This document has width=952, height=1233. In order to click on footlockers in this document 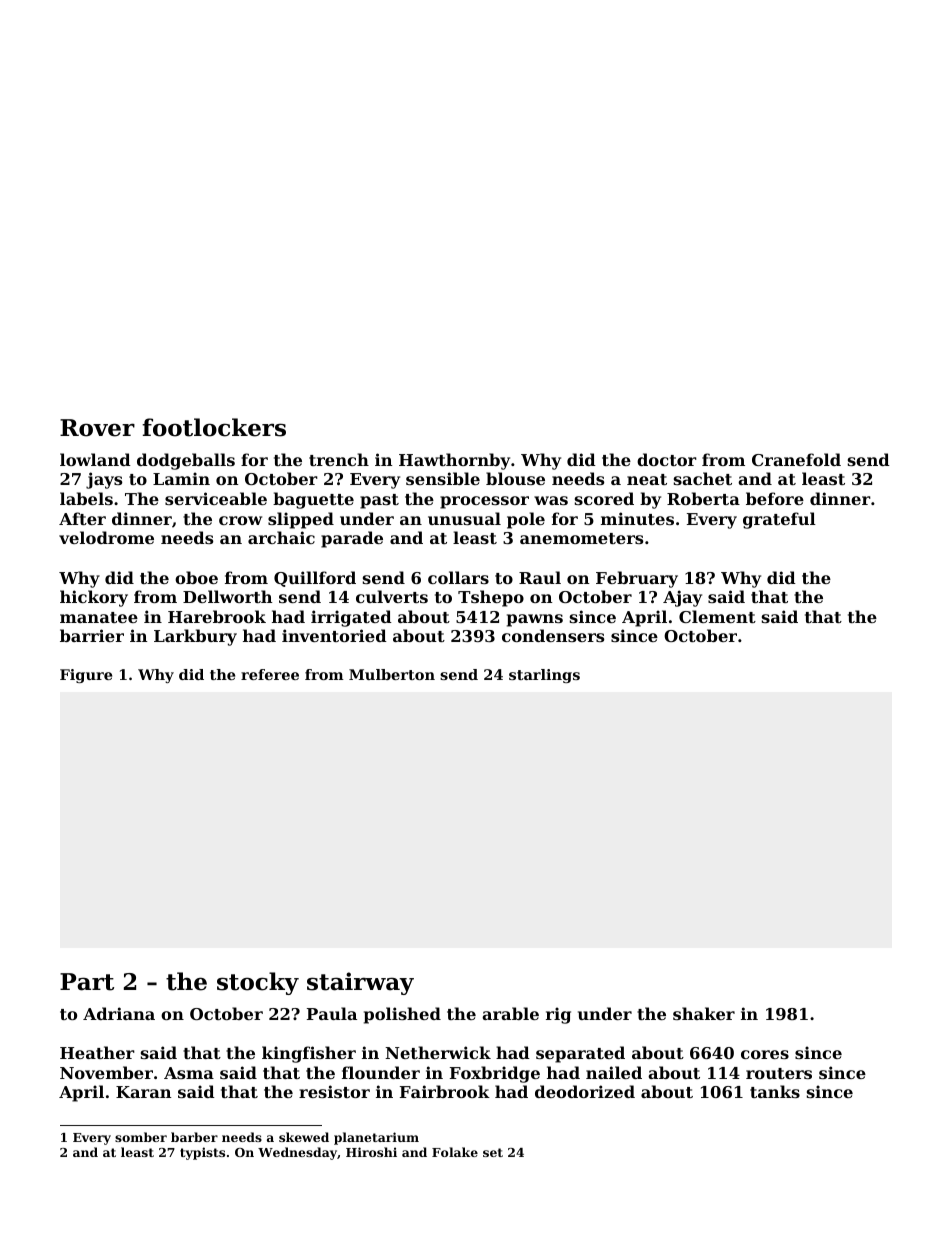, I will do `click(214, 427)`.
